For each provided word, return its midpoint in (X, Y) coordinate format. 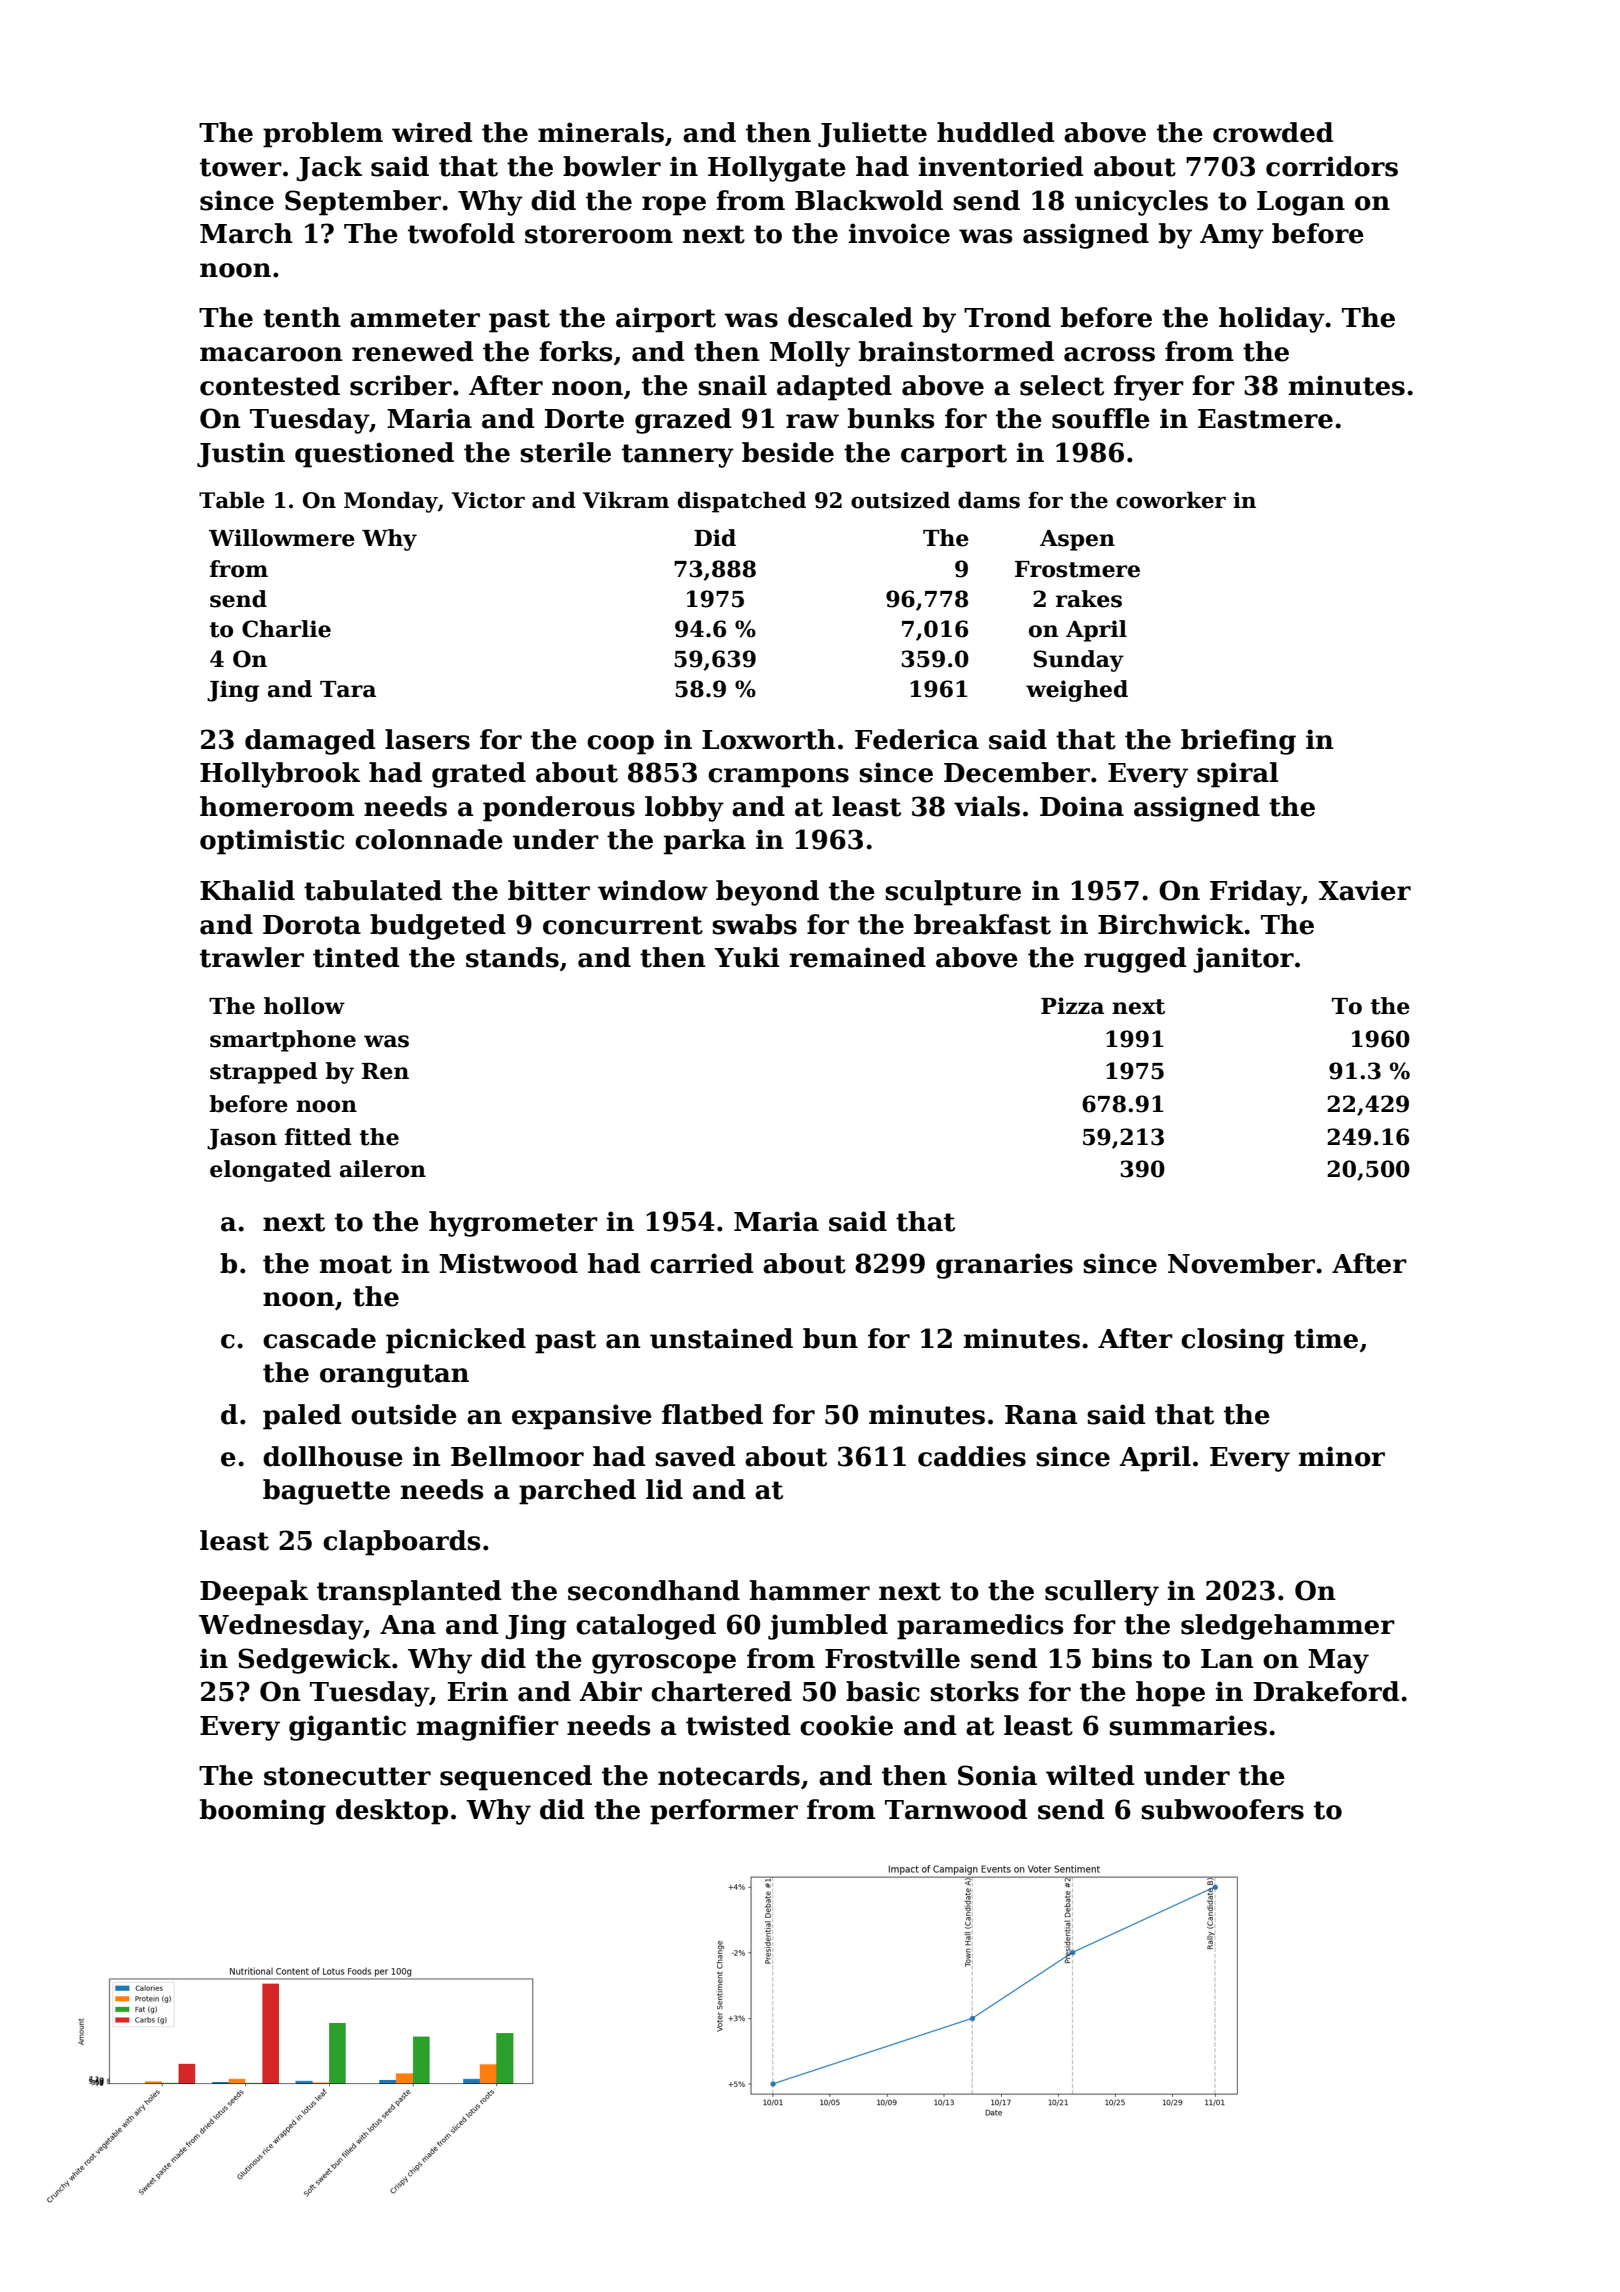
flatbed (712, 1414)
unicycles (1141, 203)
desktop (392, 1812)
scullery (1102, 1593)
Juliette (872, 134)
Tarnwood (956, 1809)
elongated (270, 1171)
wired (432, 132)
